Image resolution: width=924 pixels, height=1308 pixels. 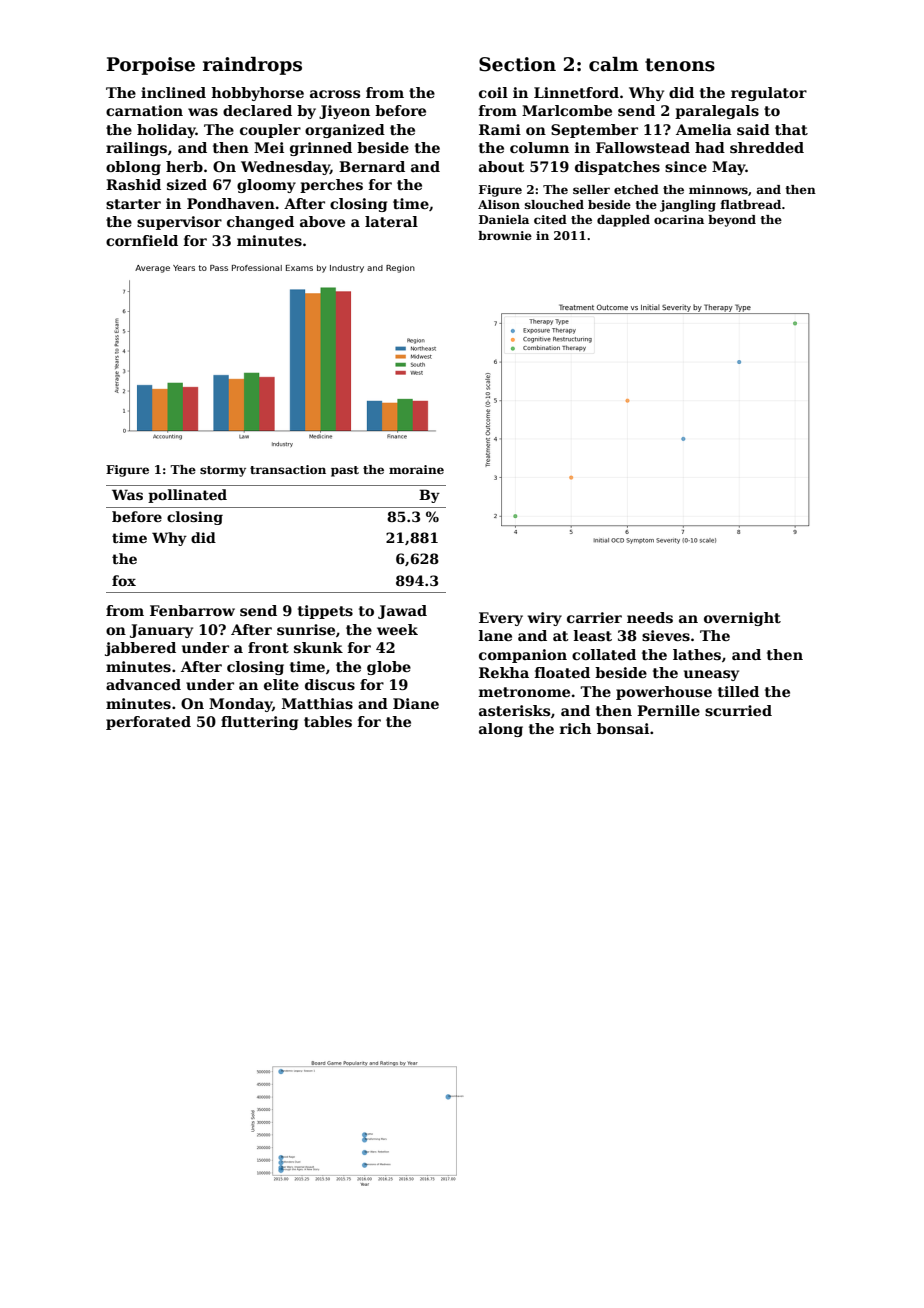 I want to click on carnation, so click(x=144, y=110).
